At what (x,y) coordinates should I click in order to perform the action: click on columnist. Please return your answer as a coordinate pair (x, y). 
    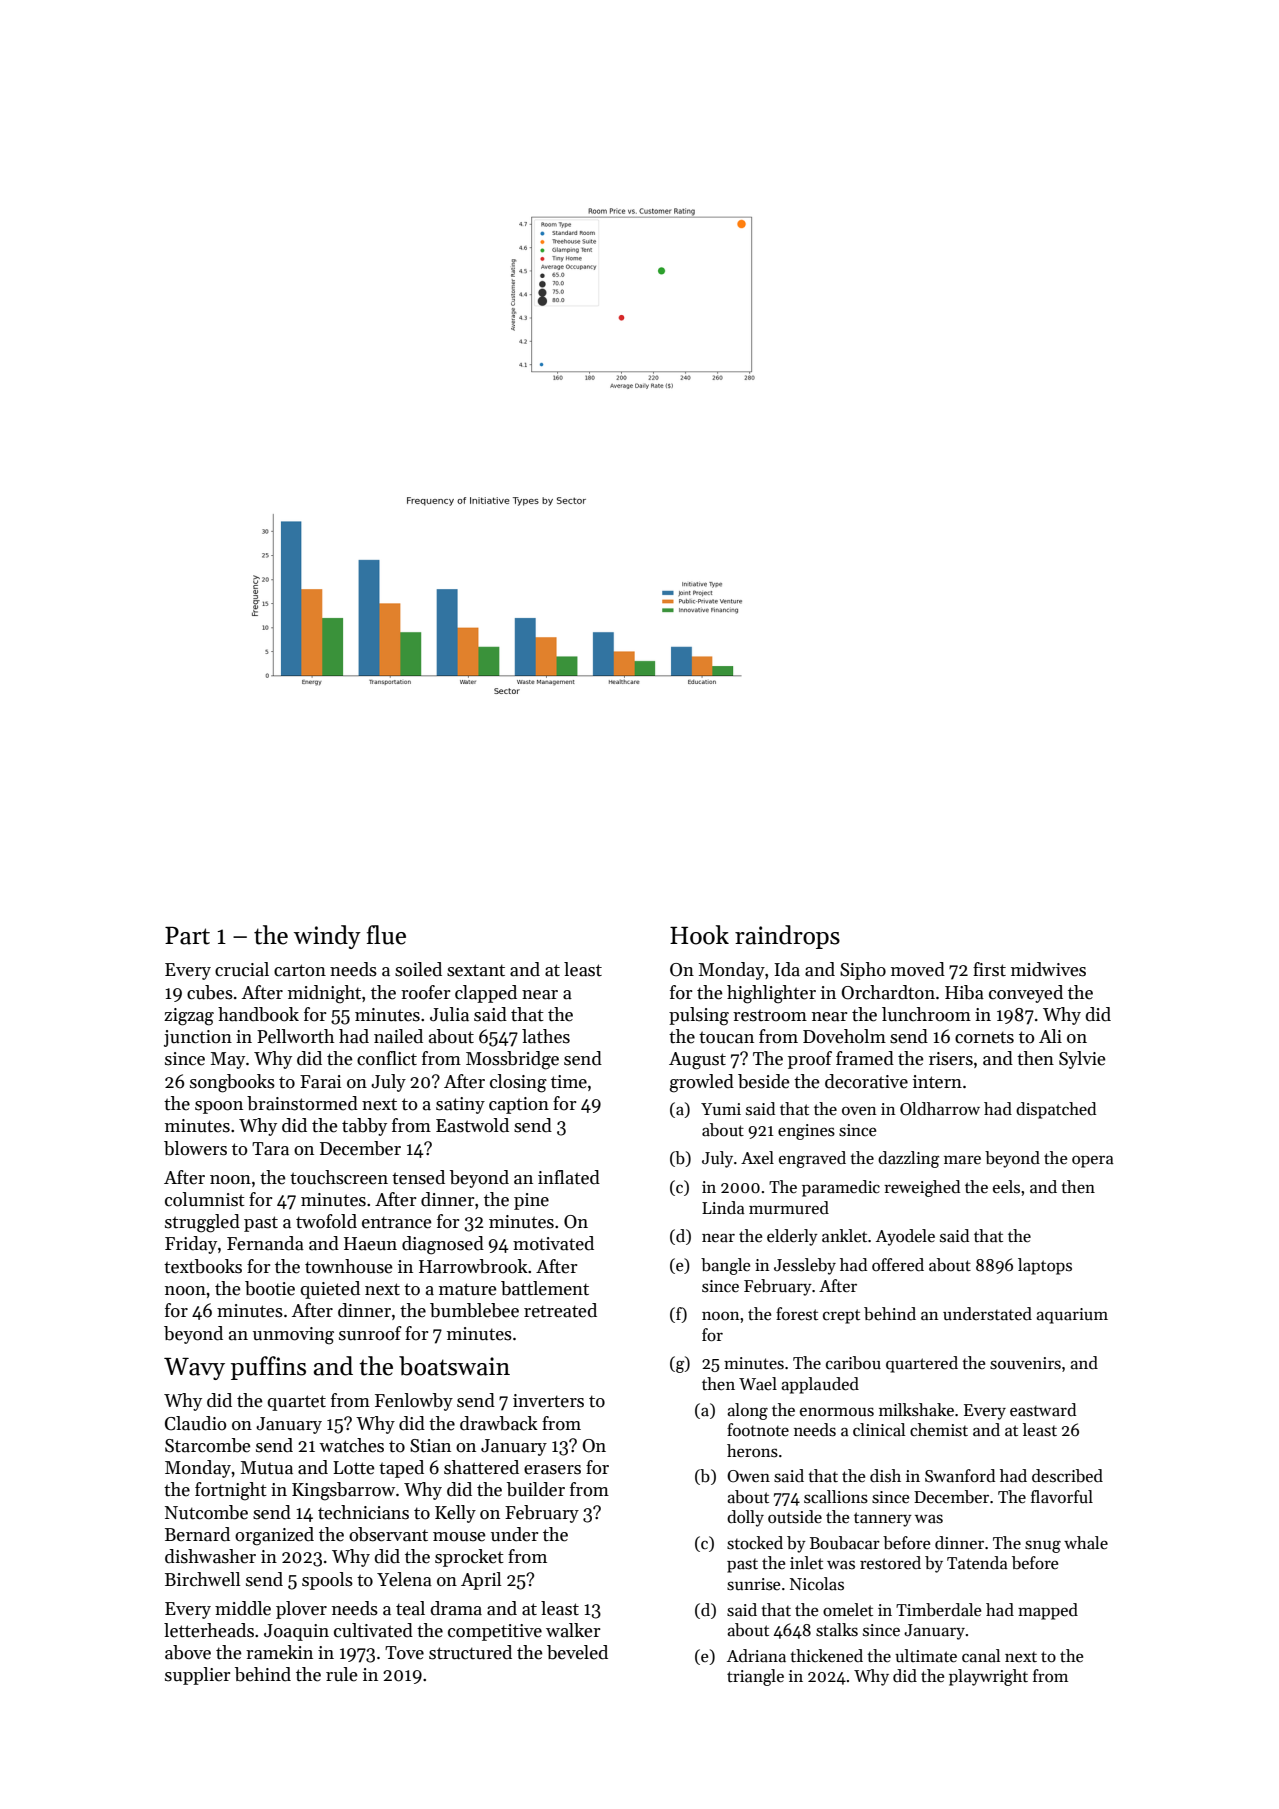
    Looking at the image, I should click on (205, 1199).
